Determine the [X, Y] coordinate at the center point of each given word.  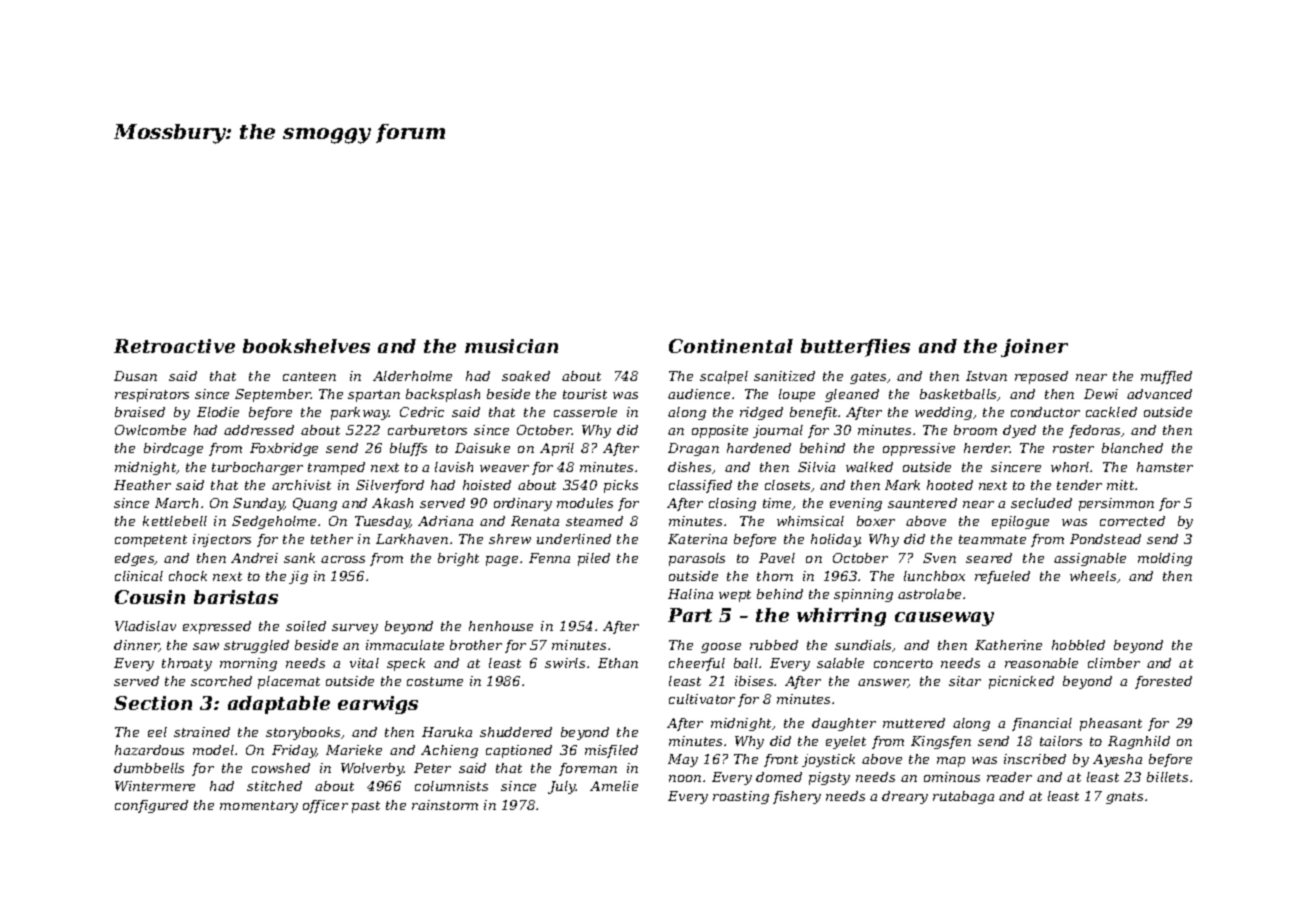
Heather [142, 485]
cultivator [702, 699]
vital [364, 663]
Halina [690, 594]
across [343, 559]
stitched [274, 786]
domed [779, 777]
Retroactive [174, 346]
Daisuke [482, 448]
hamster [1165, 467]
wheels [1093, 576]
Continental [731, 346]
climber [1114, 663]
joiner [1034, 348]
